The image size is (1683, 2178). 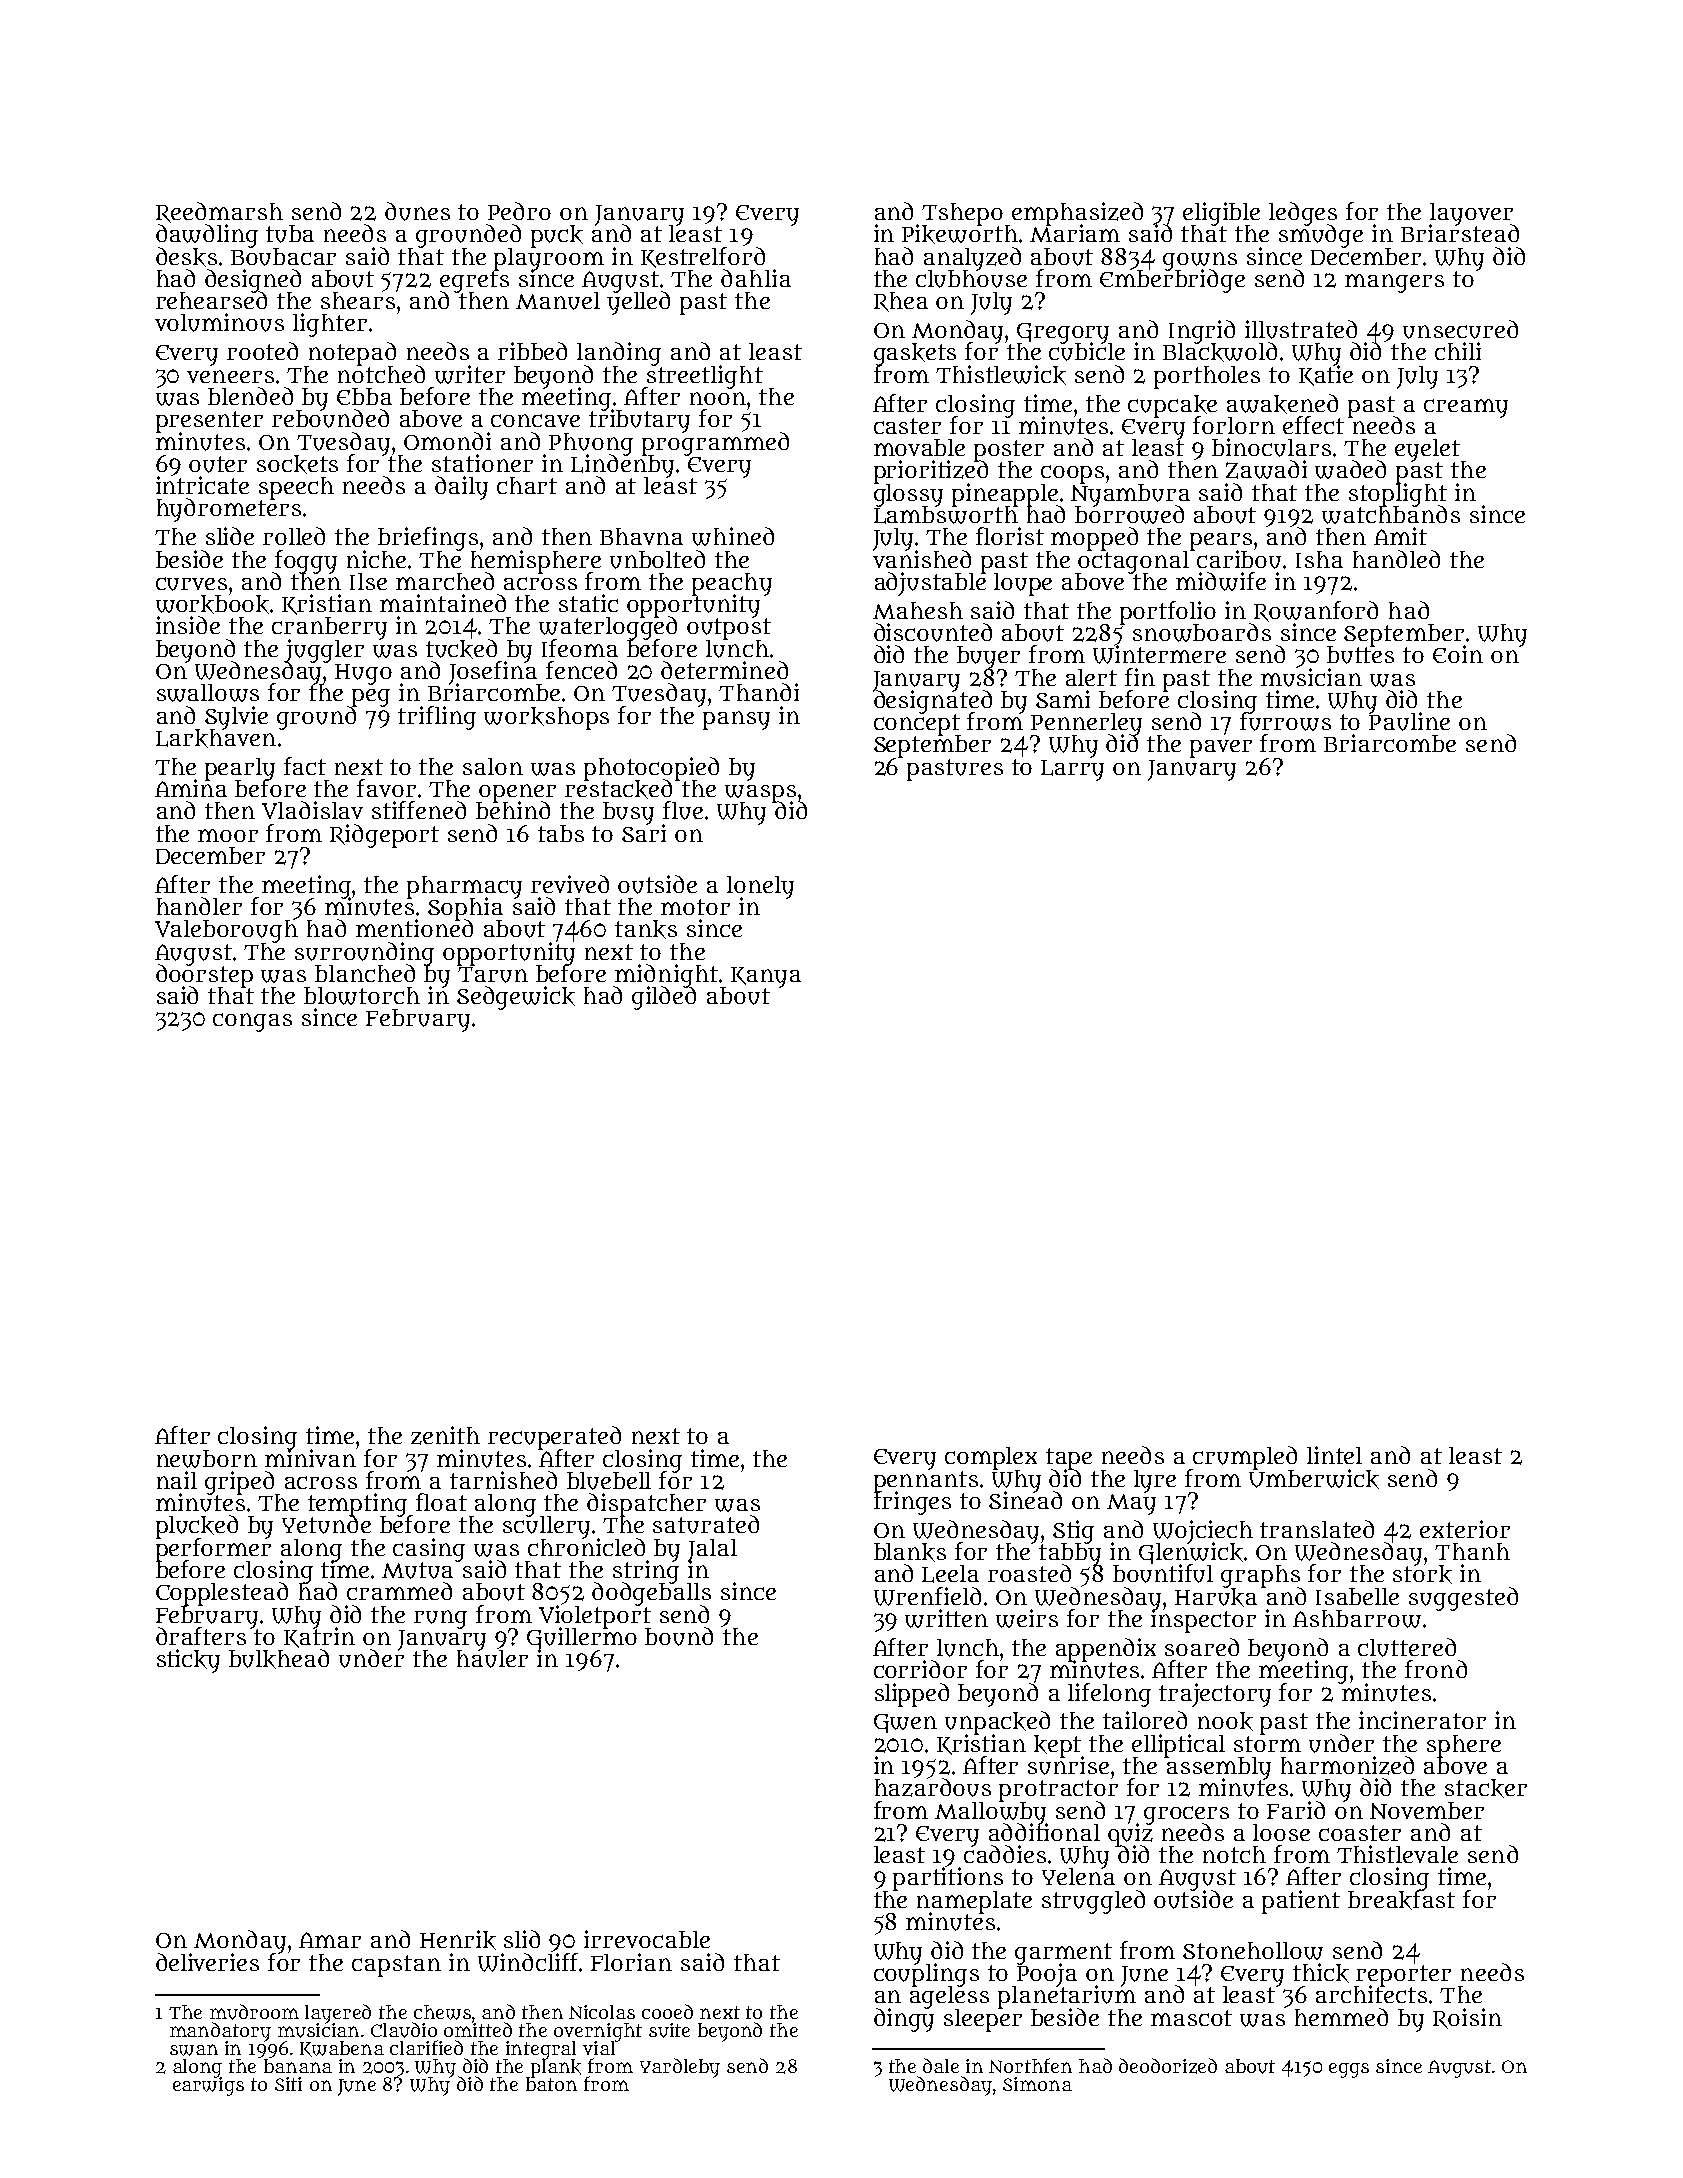 What do you see at coordinates (581, 670) in the screenshot?
I see `fenced` at bounding box center [581, 670].
